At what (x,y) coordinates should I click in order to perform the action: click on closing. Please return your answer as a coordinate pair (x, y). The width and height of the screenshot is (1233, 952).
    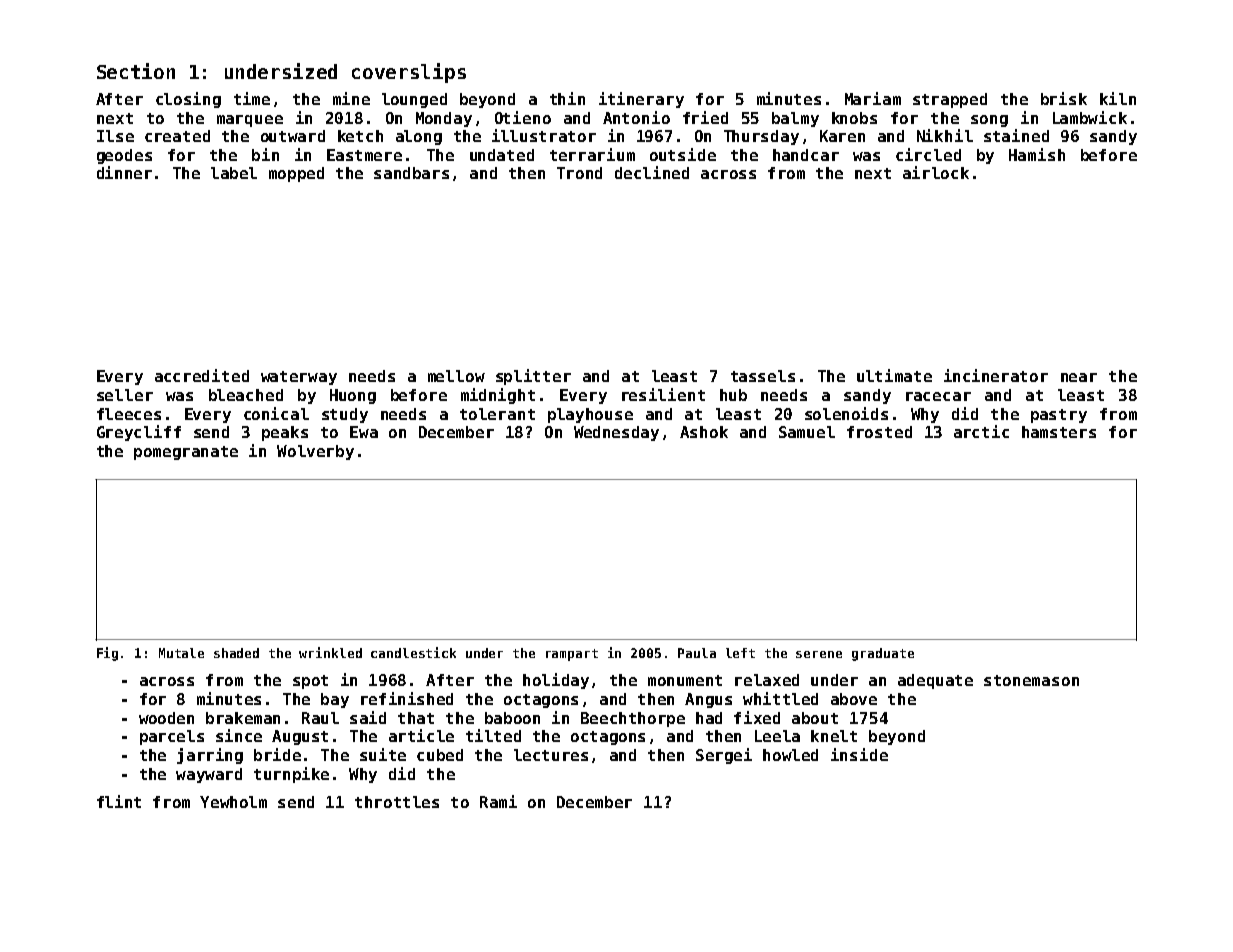
    Looking at the image, I should click on (188, 100).
